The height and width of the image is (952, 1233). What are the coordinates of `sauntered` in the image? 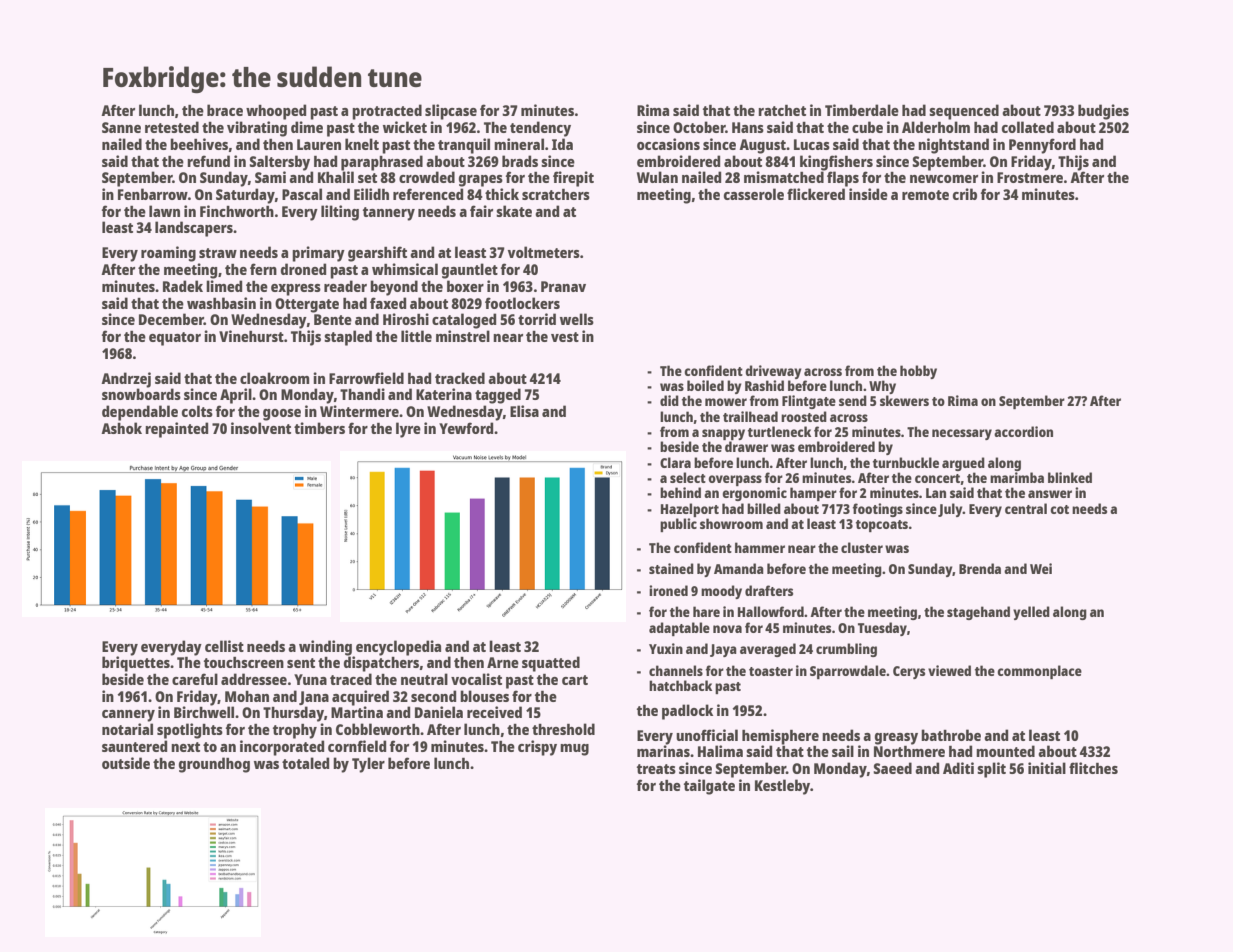 It's located at (134, 746).
